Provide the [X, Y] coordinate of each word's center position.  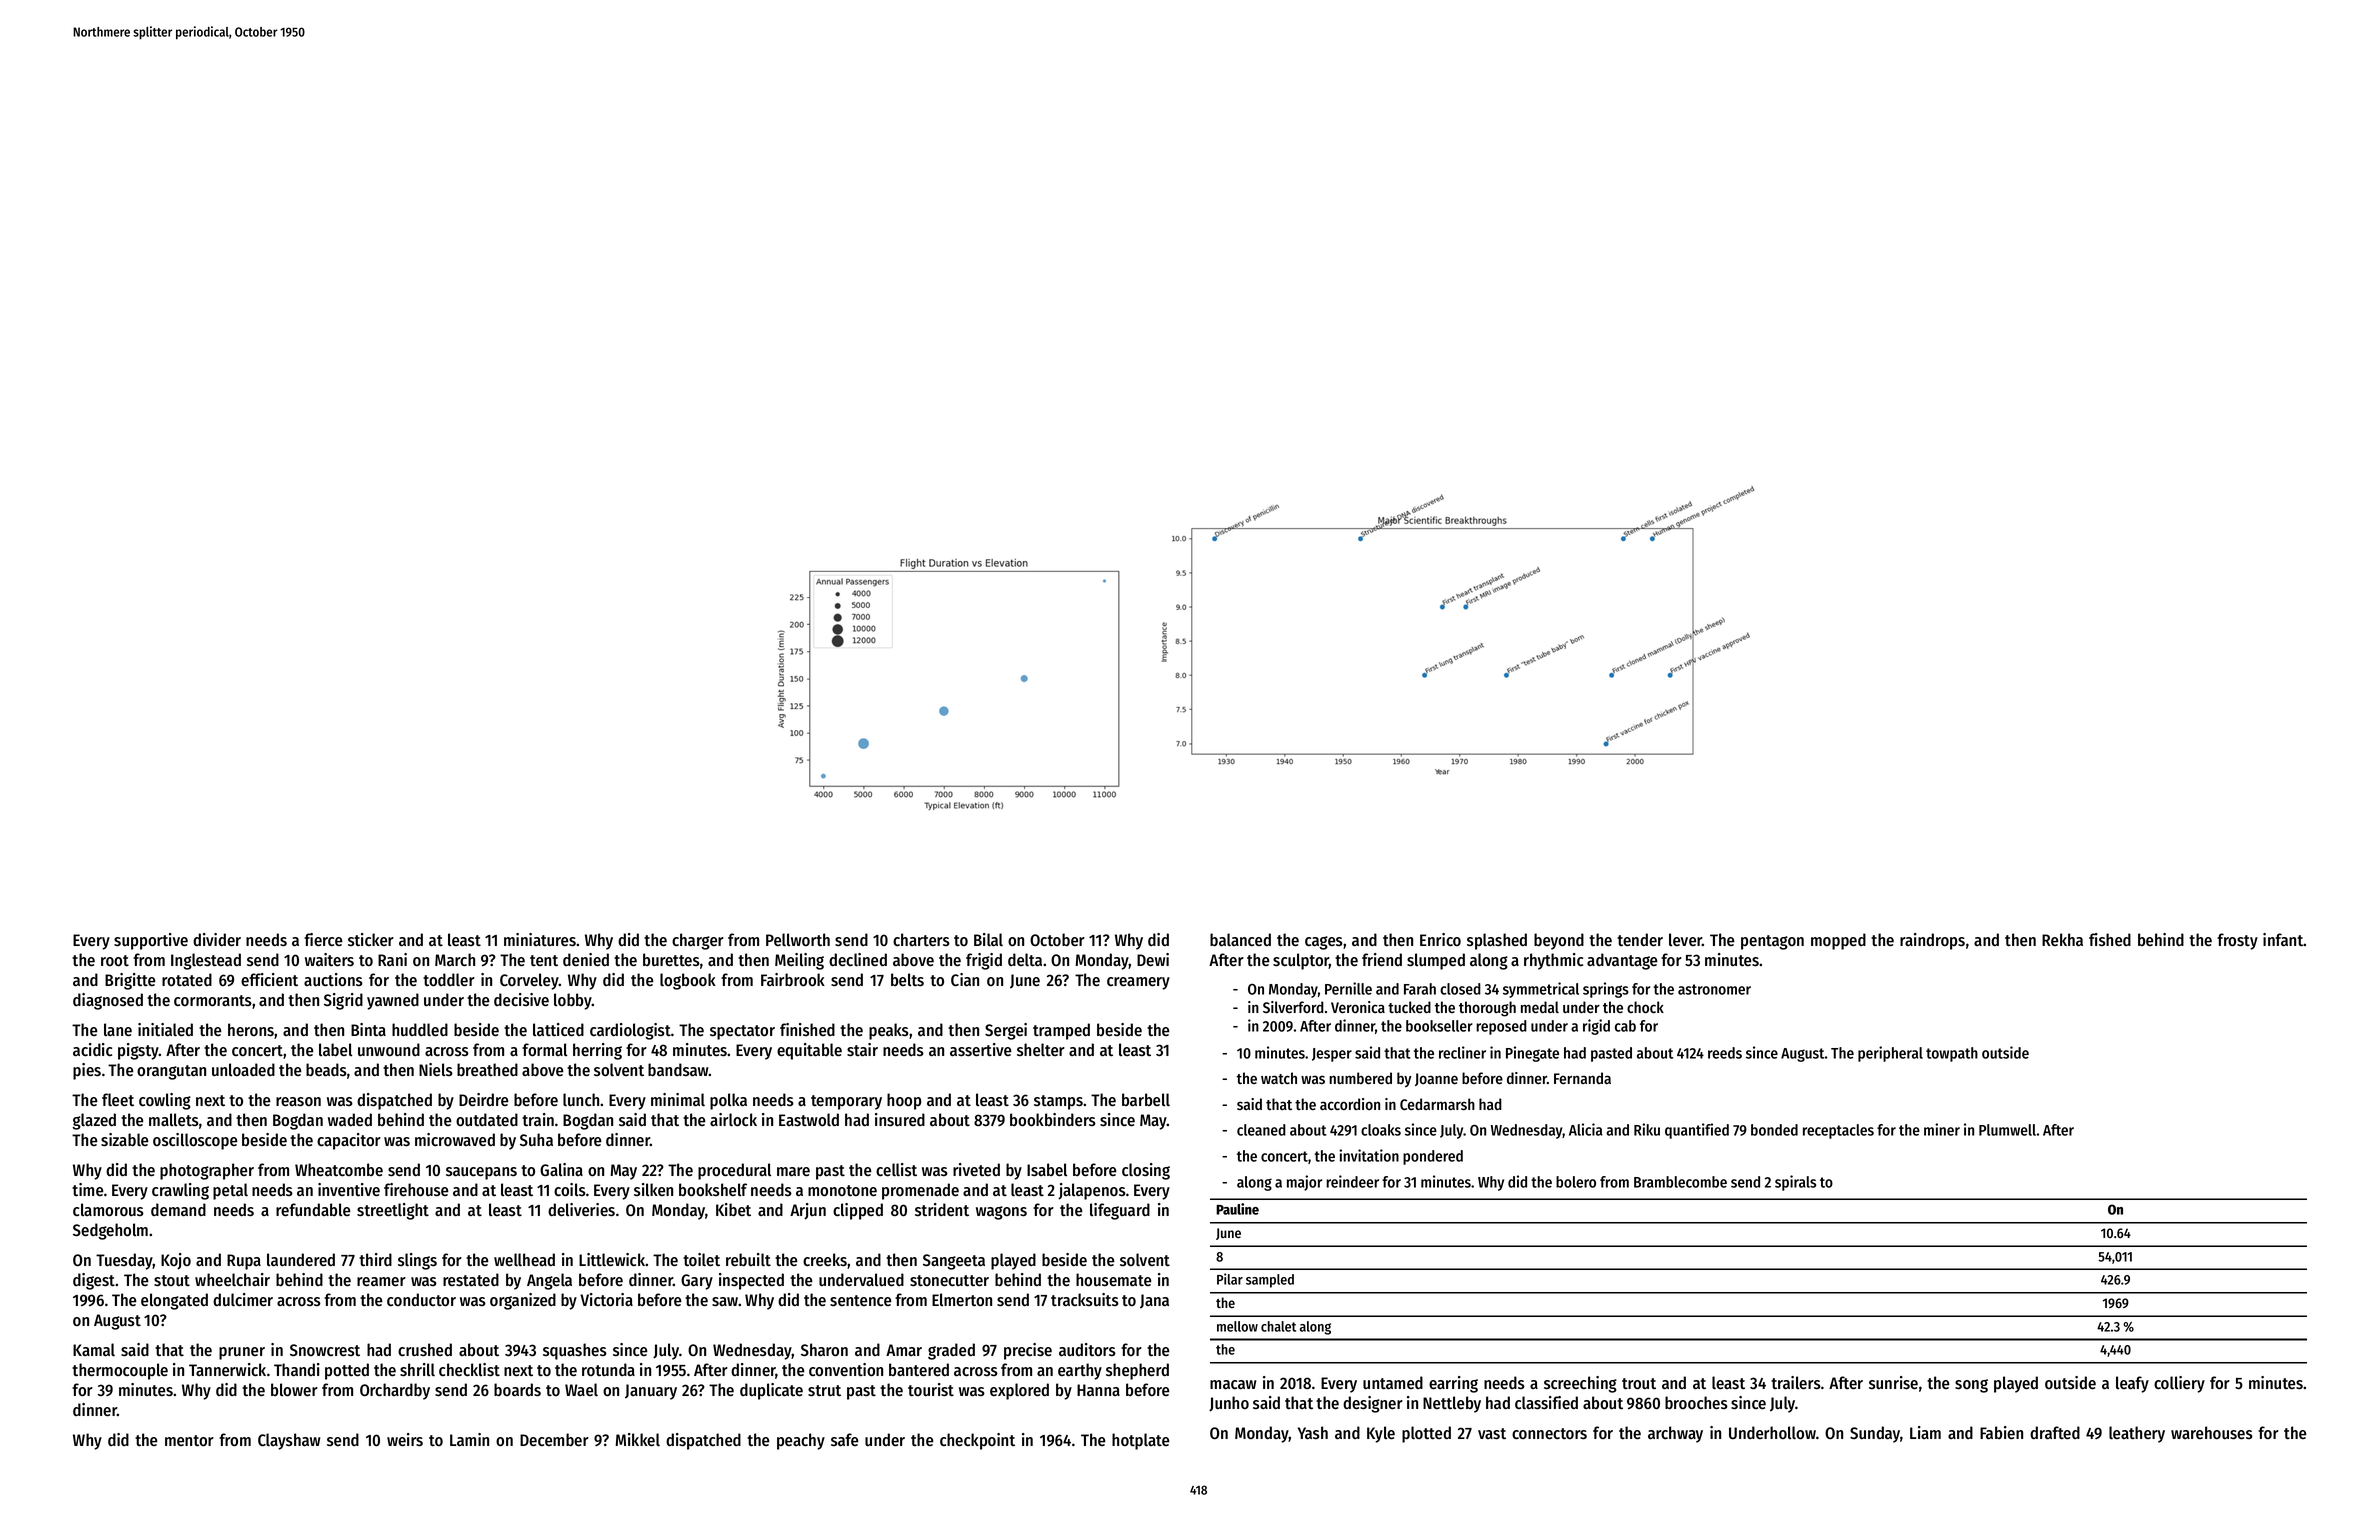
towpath [1952, 1054]
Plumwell [2007, 1130]
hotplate [1141, 1441]
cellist [896, 1170]
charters [921, 940]
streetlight [393, 1211]
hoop [904, 1101]
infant [2283, 940]
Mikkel [637, 1440]
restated [471, 1280]
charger [698, 941]
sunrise [1893, 1383]
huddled [420, 1030]
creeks [825, 1260]
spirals [1795, 1183]
